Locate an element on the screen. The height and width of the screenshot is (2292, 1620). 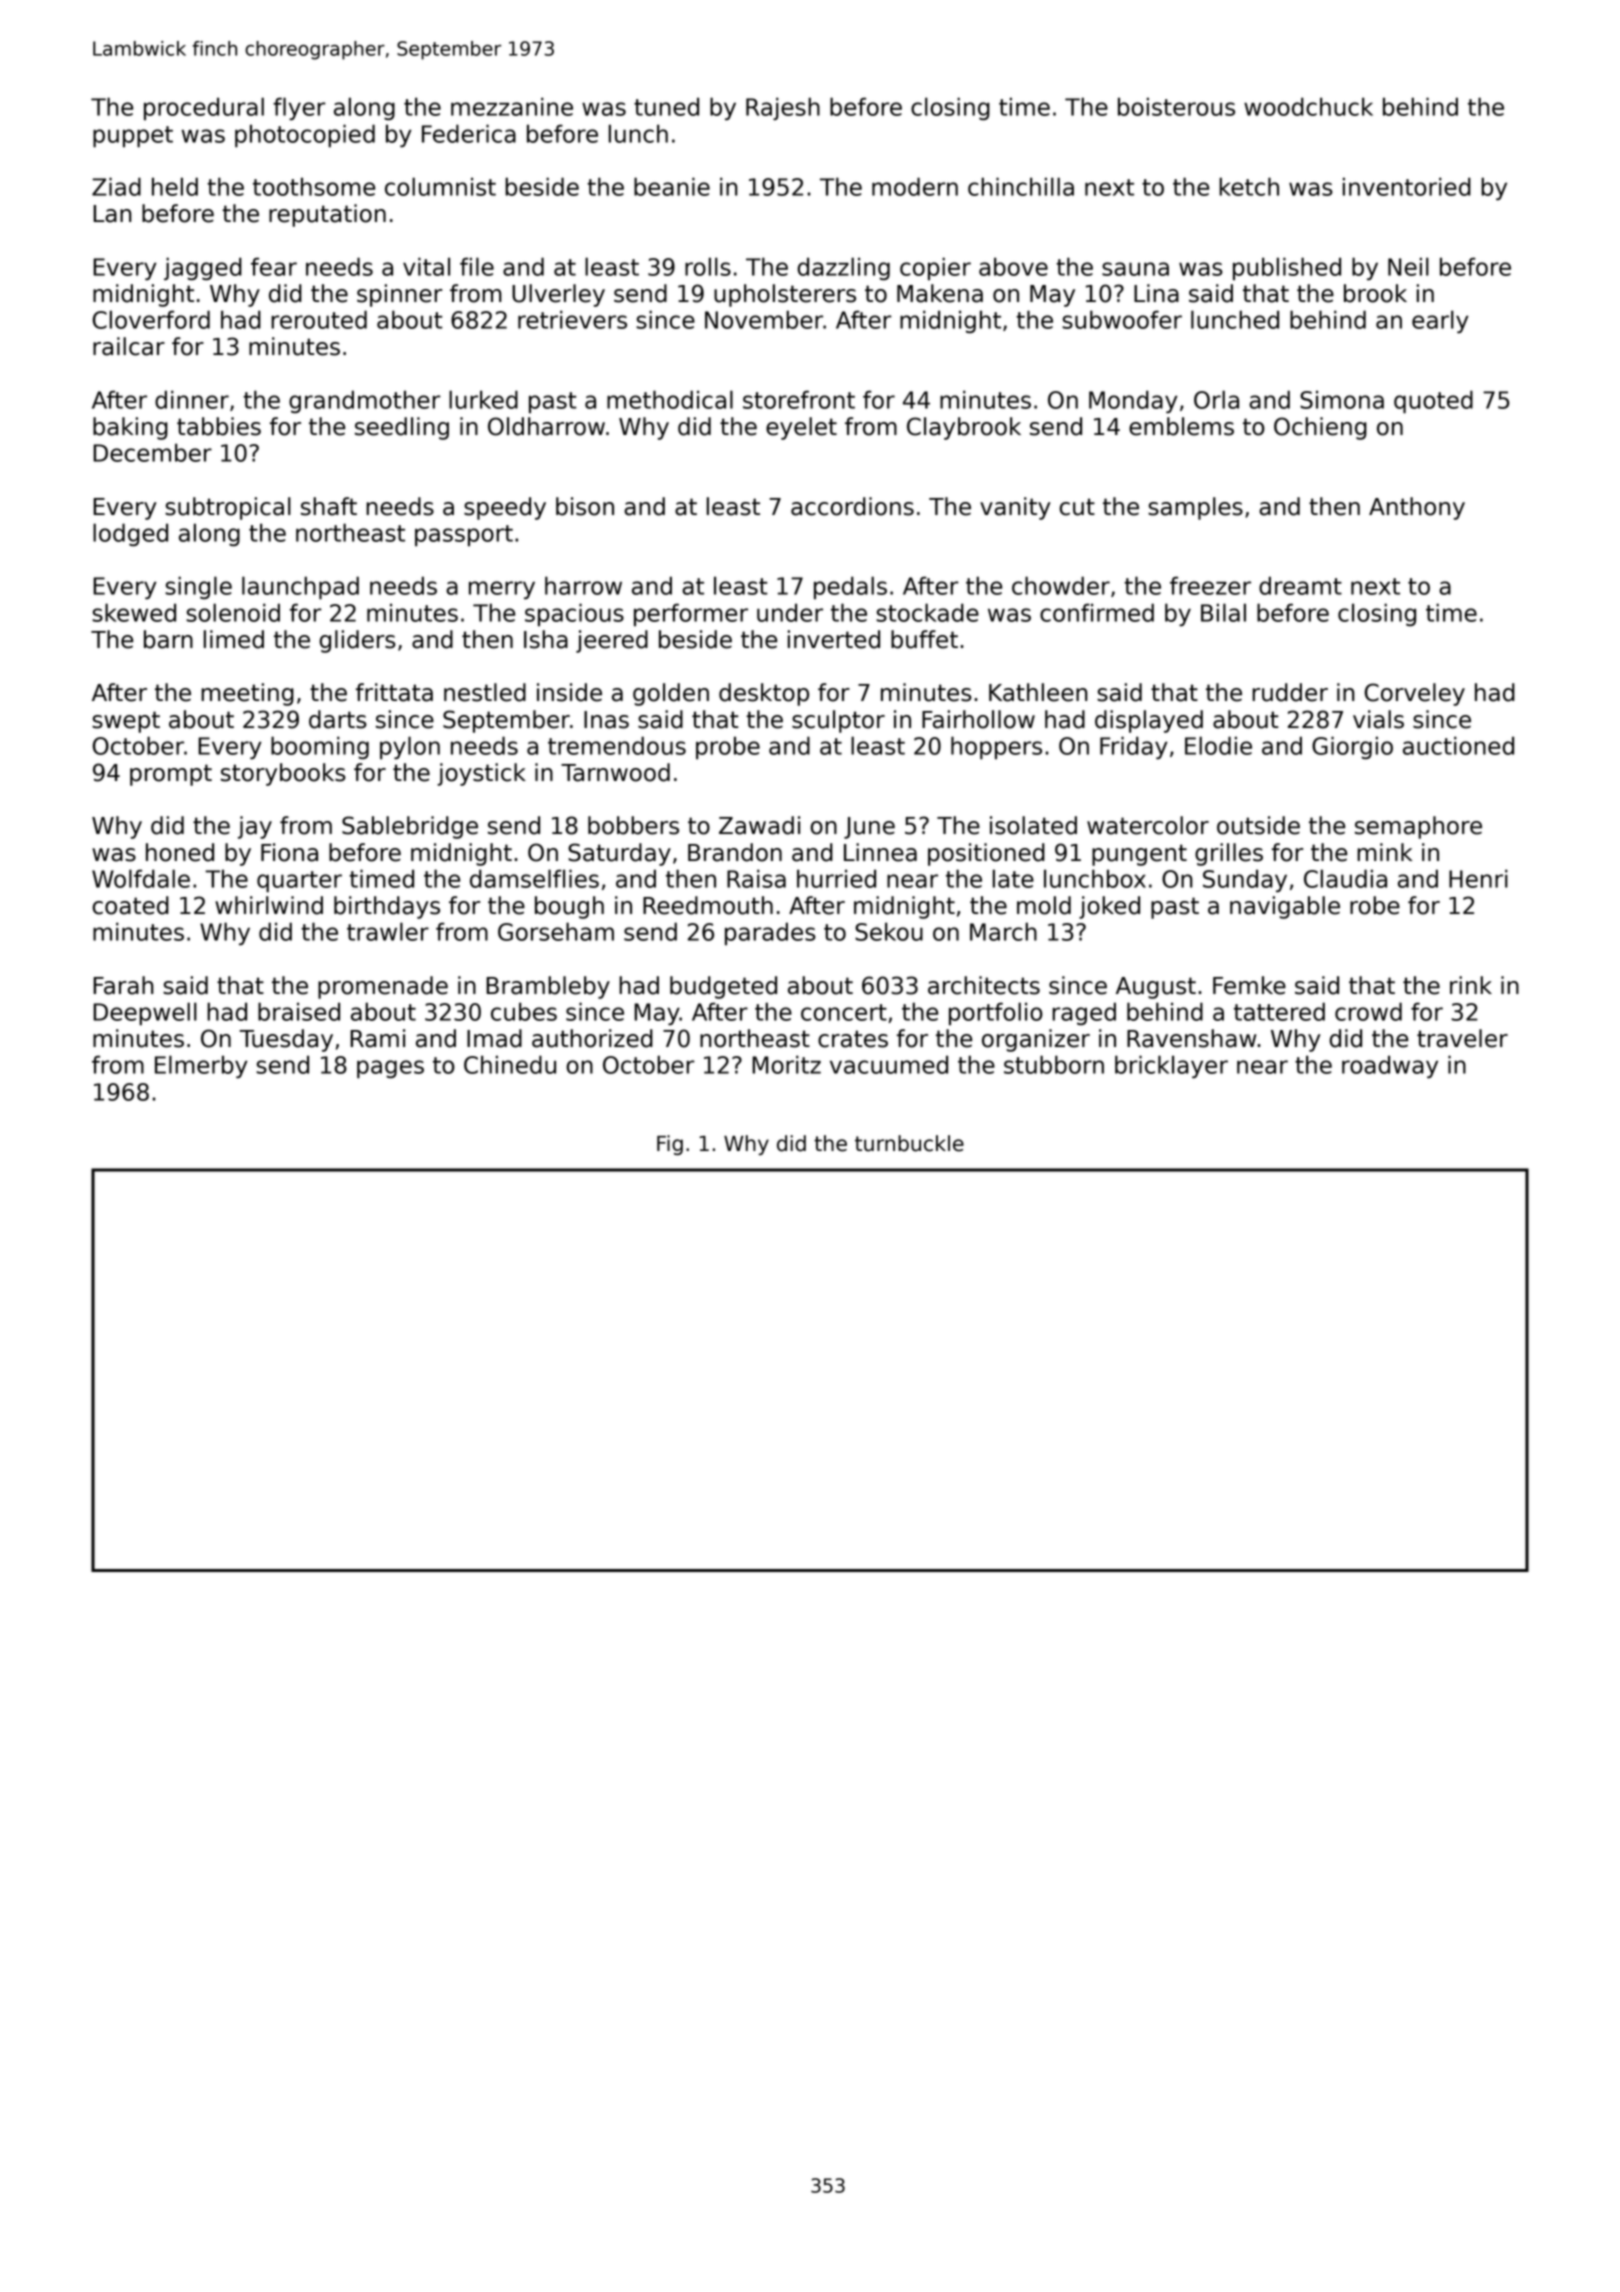
mezzanine is located at coordinates (512, 106).
